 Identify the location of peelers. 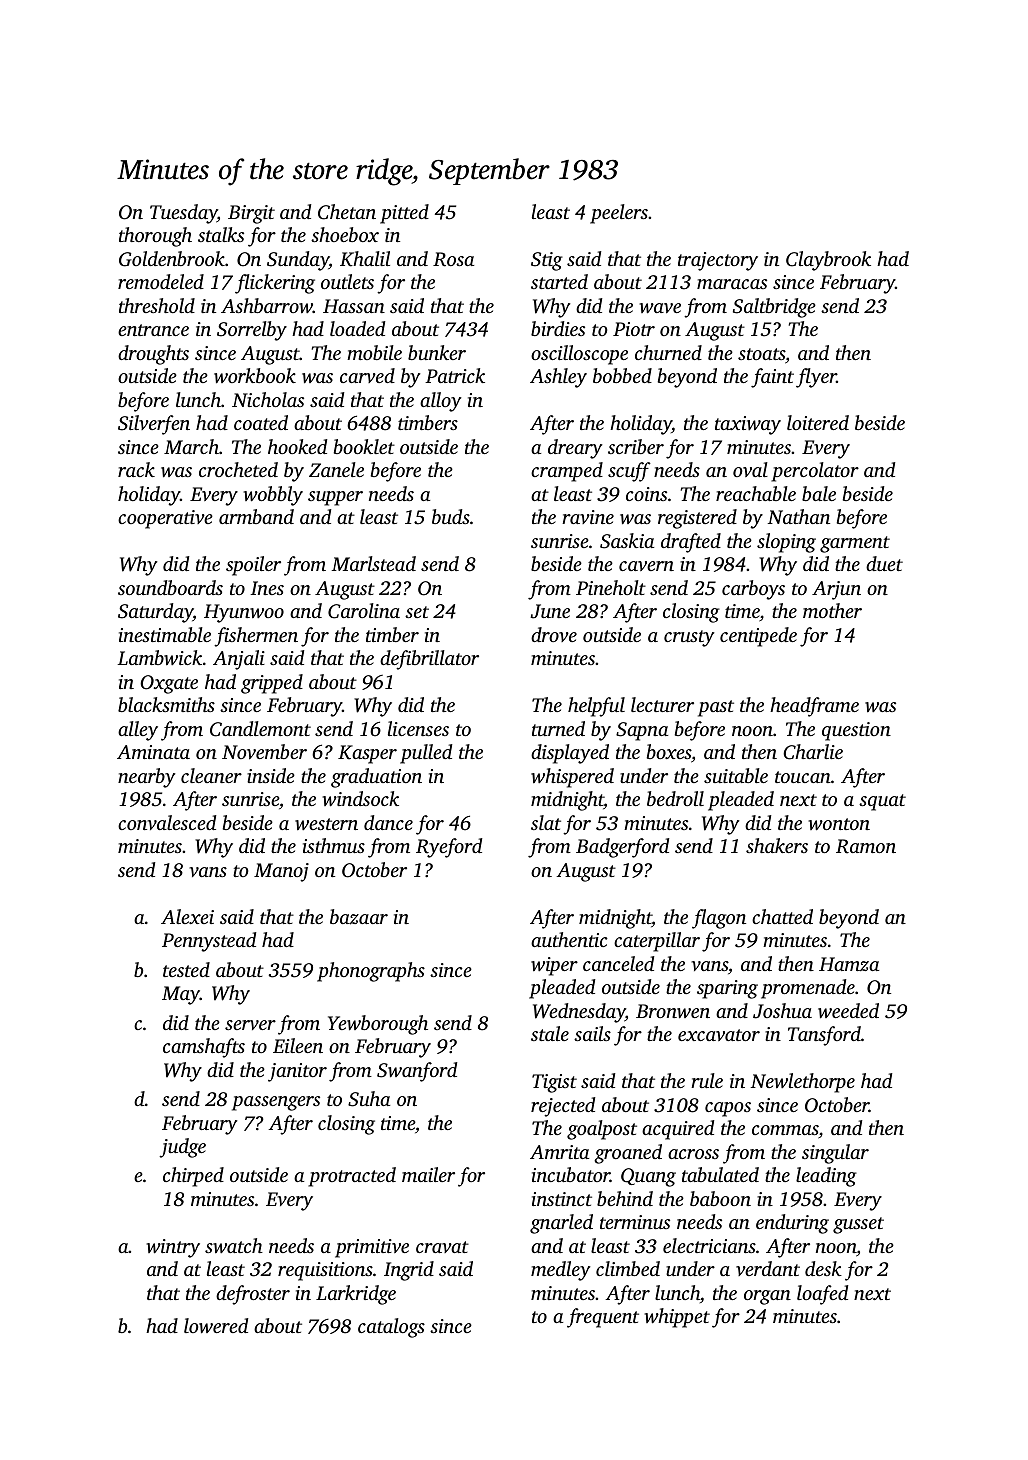
(619, 214).
